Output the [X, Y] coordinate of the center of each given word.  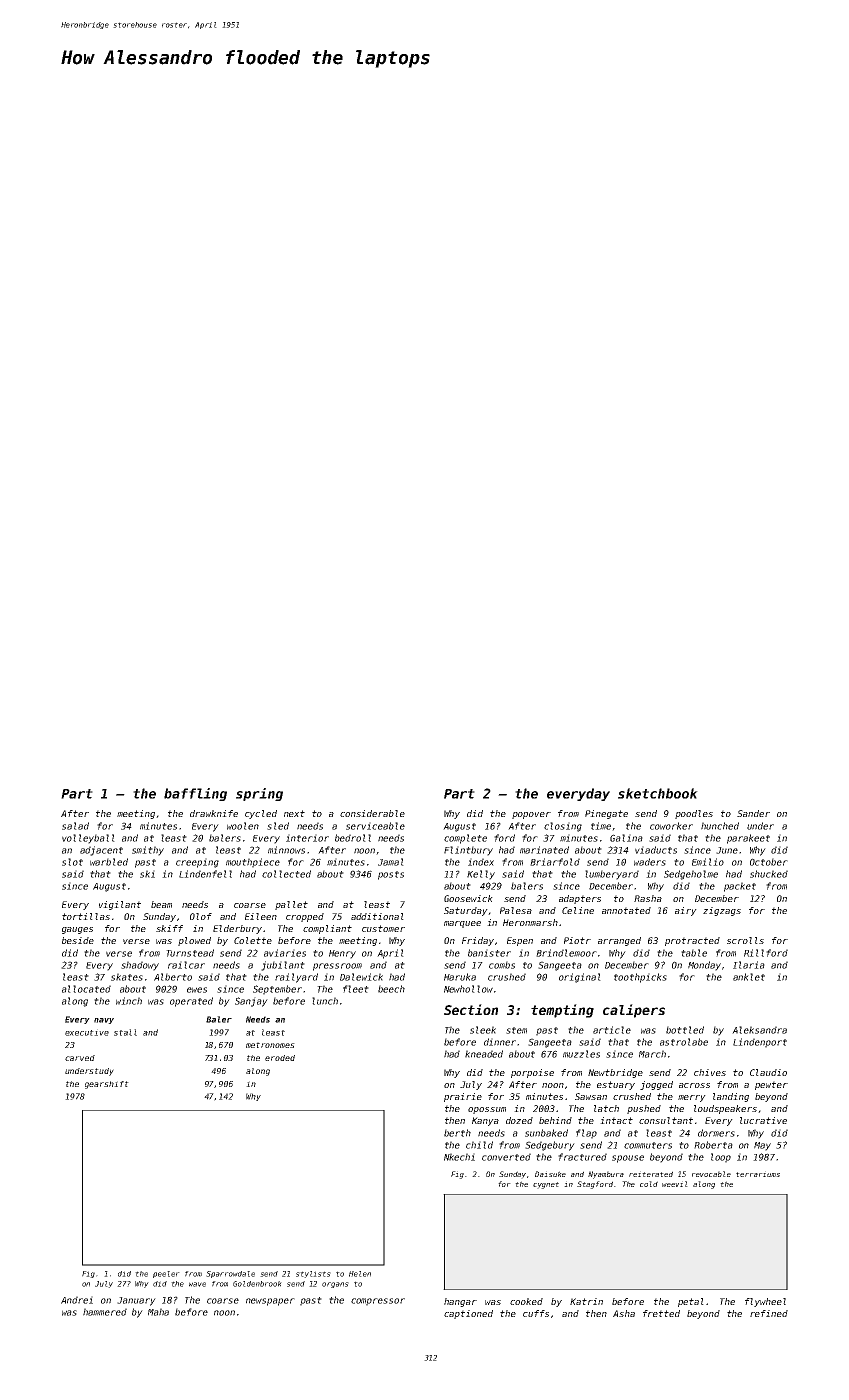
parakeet [748, 839]
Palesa [516, 910]
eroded [280, 1058]
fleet [356, 989]
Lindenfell [205, 874]
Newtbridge [615, 1073]
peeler [166, 1274]
